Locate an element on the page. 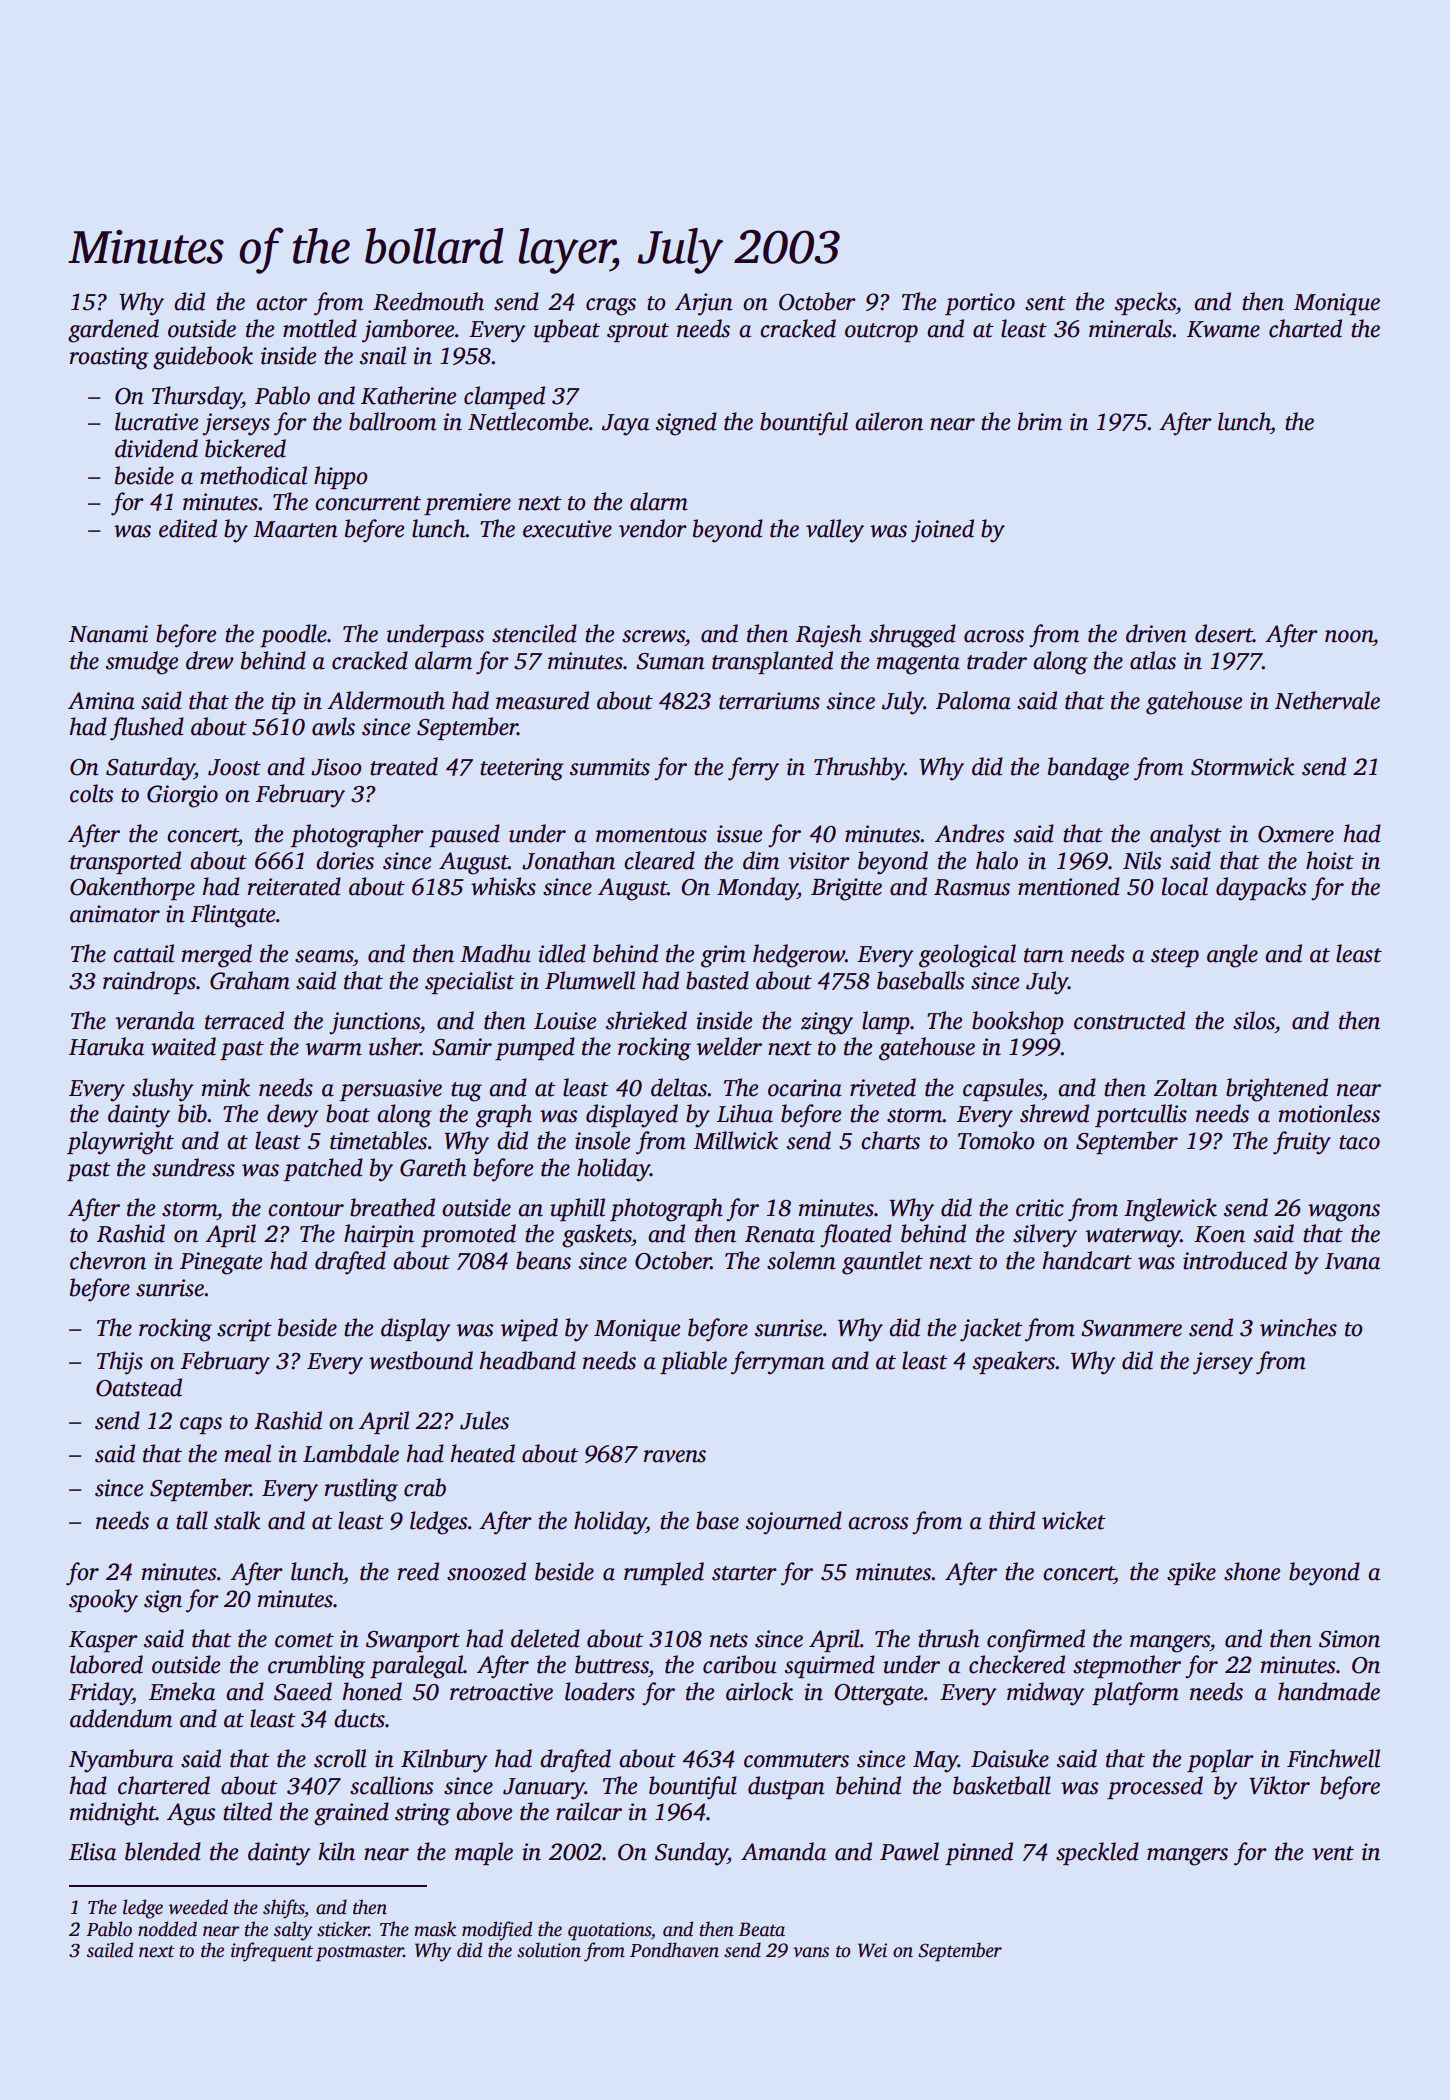 The image size is (1450, 2100). bandage is located at coordinates (1088, 769).
